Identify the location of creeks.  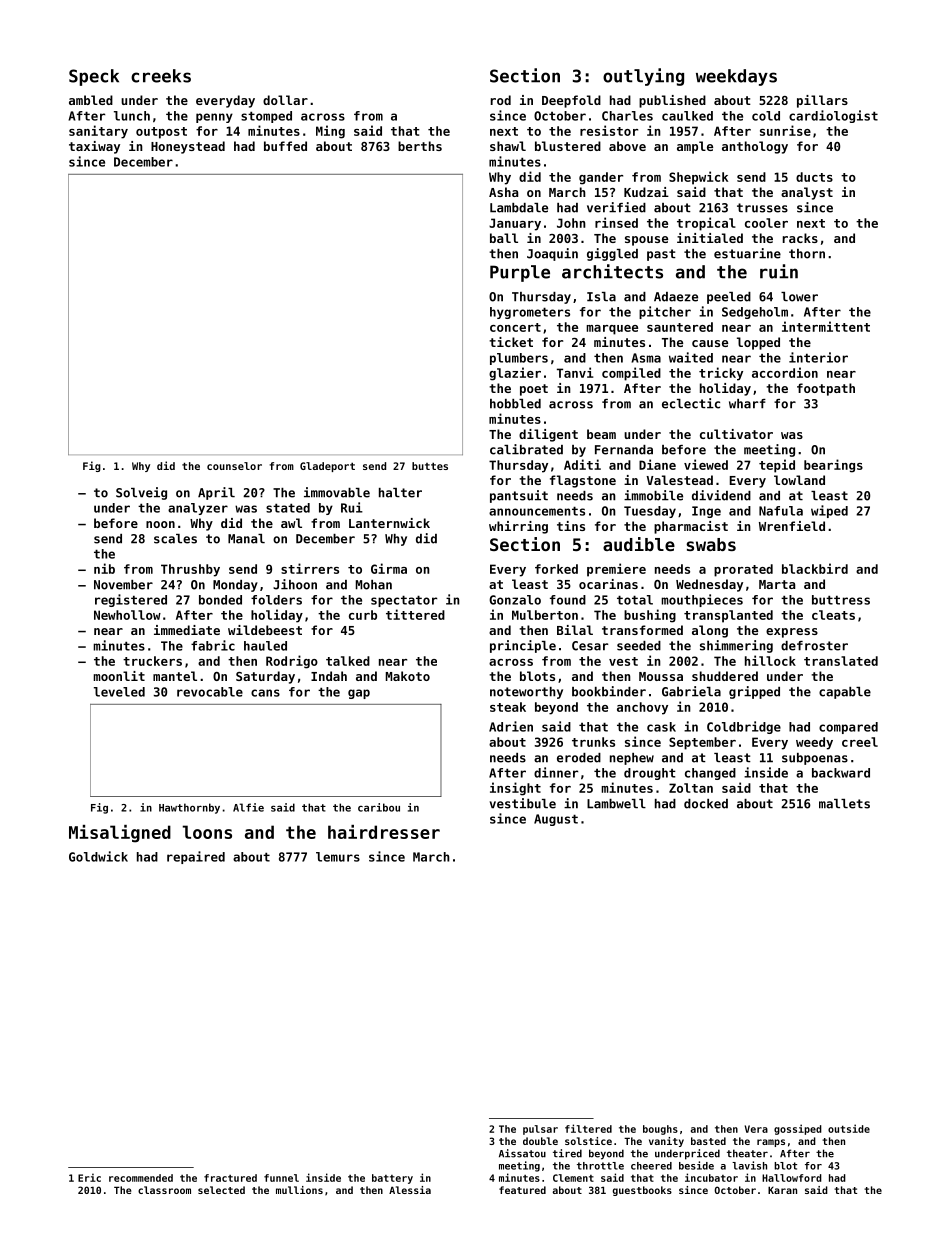
(161, 76).
